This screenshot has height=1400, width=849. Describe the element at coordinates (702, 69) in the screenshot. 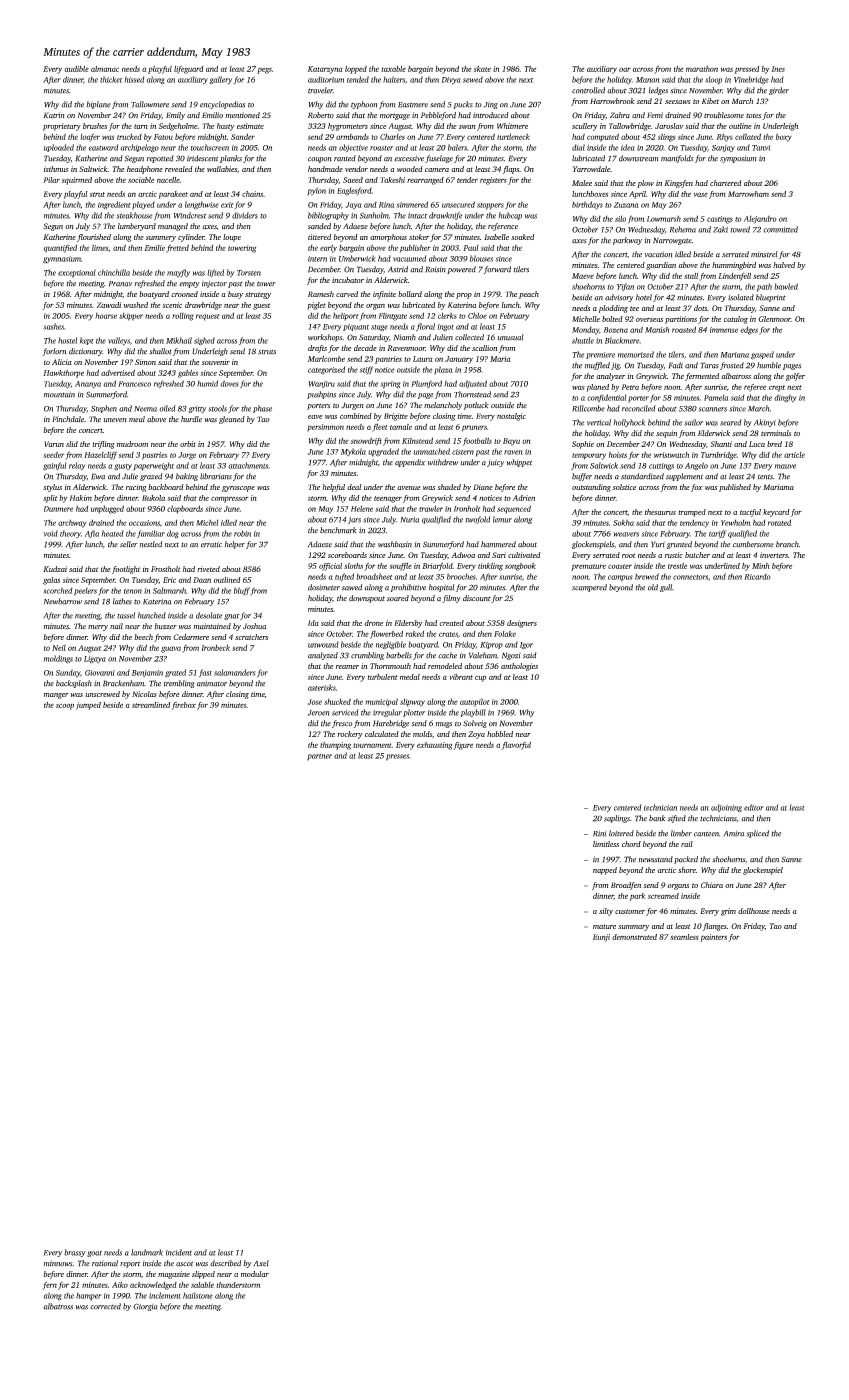

I see `marathon` at that location.
